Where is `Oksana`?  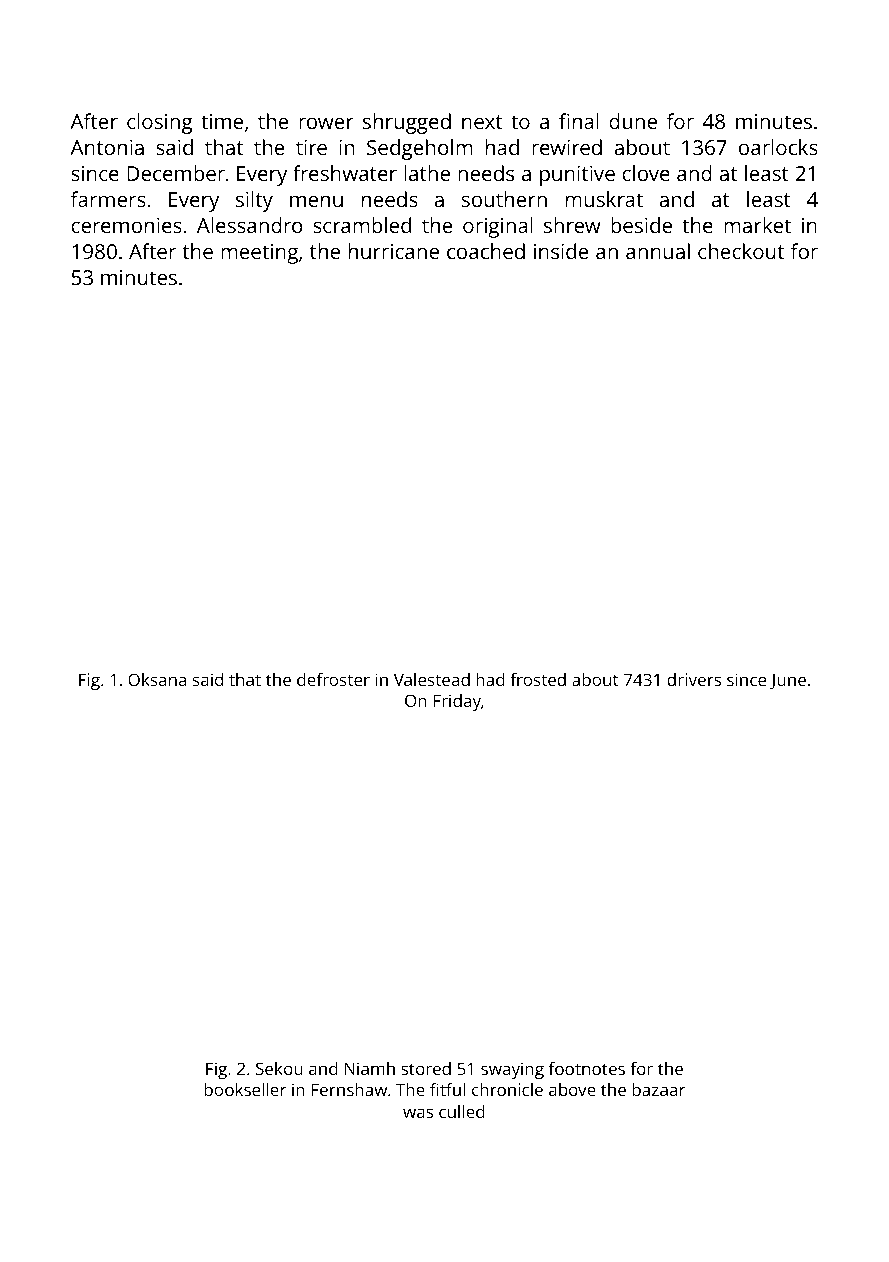
Oksana is located at coordinates (157, 679).
